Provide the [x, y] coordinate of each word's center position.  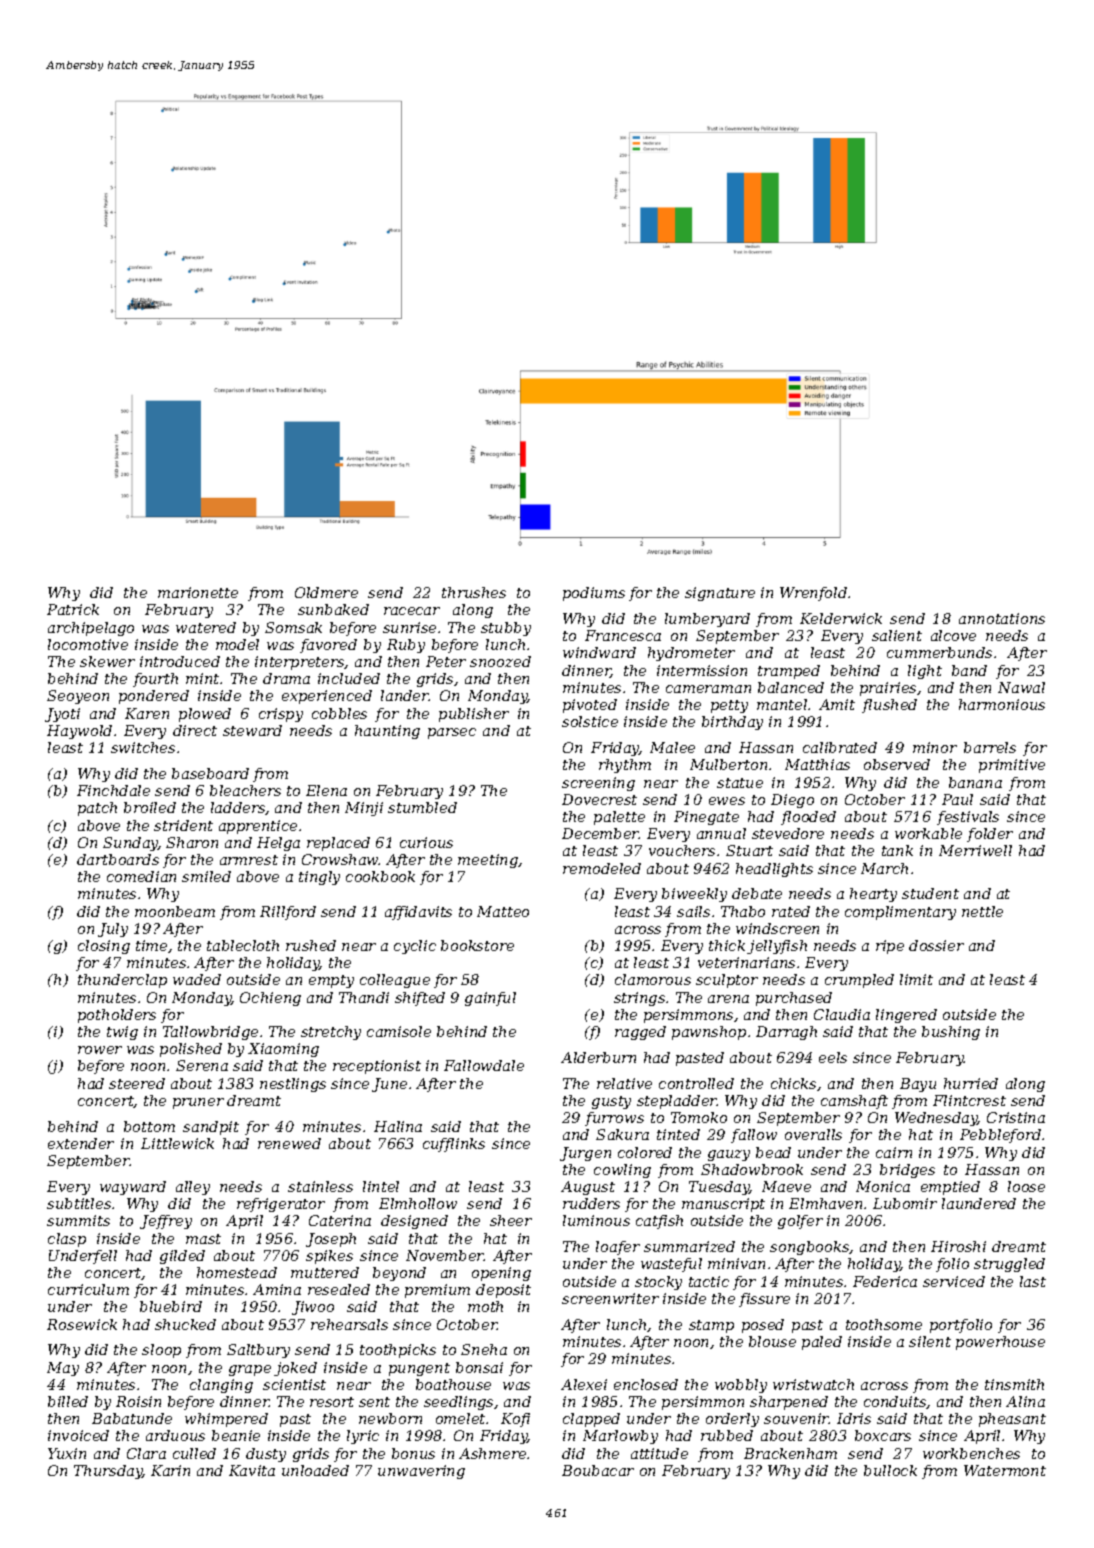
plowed [205, 715]
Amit [837, 704]
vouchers [682, 850]
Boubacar [598, 1470]
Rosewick [82, 1324]
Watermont [1005, 1470]
